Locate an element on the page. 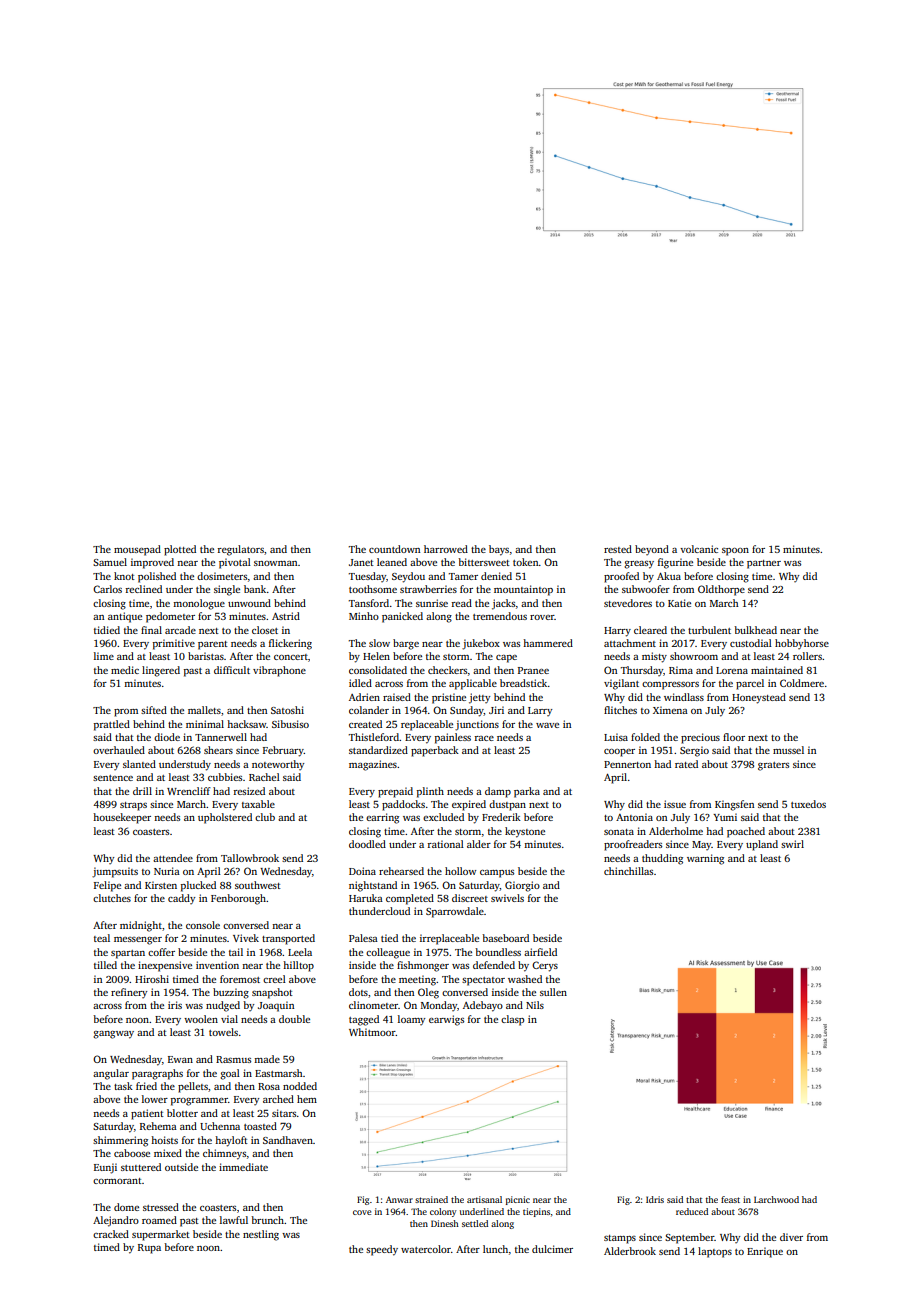 The image size is (924, 1308). diver is located at coordinates (791, 1237).
